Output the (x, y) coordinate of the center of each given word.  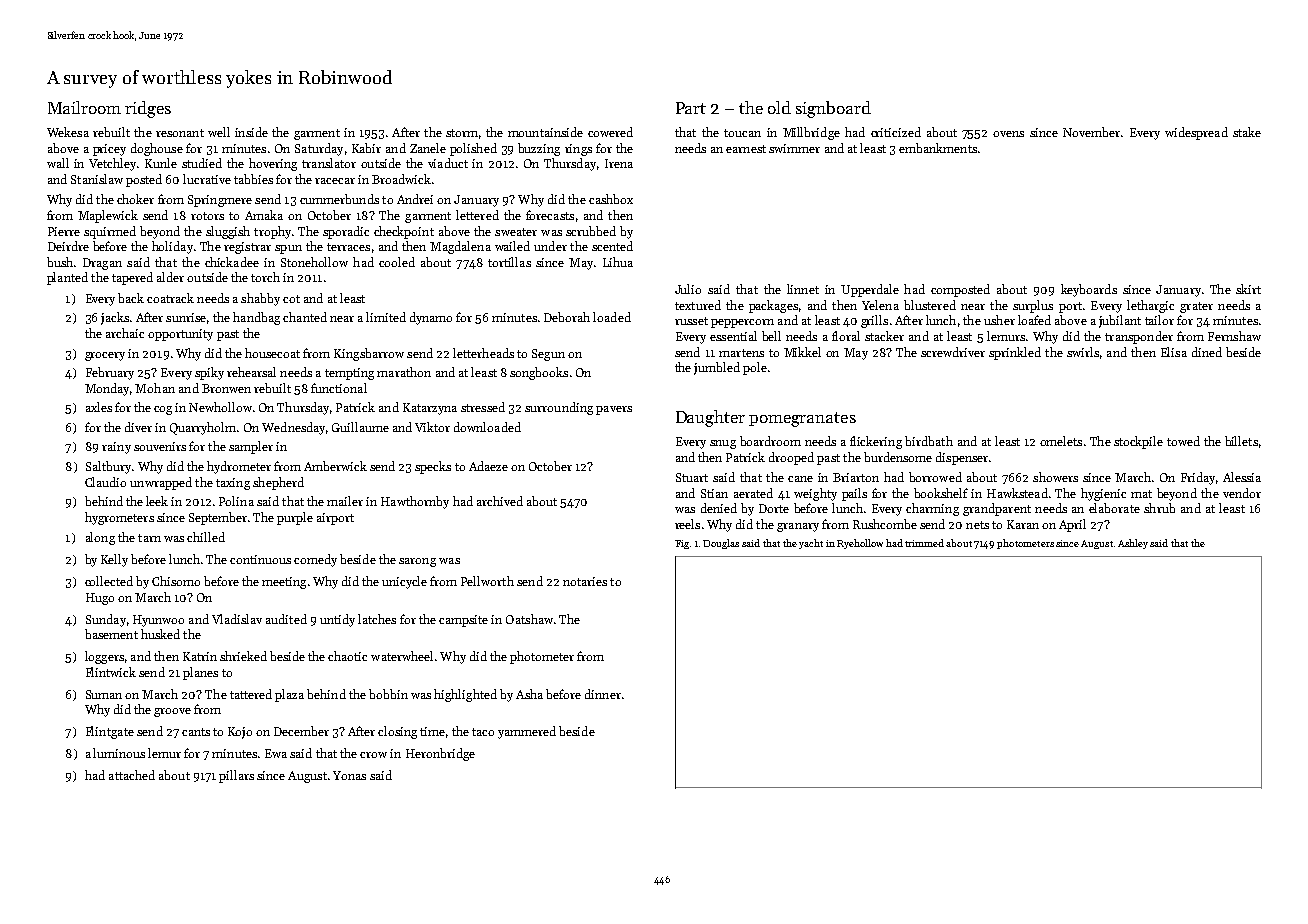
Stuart (692, 477)
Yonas (349, 775)
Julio (688, 289)
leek (157, 501)
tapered (132, 278)
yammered (527, 732)
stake (1247, 132)
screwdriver (953, 352)
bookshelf (941, 493)
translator (329, 163)
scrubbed (591, 231)
